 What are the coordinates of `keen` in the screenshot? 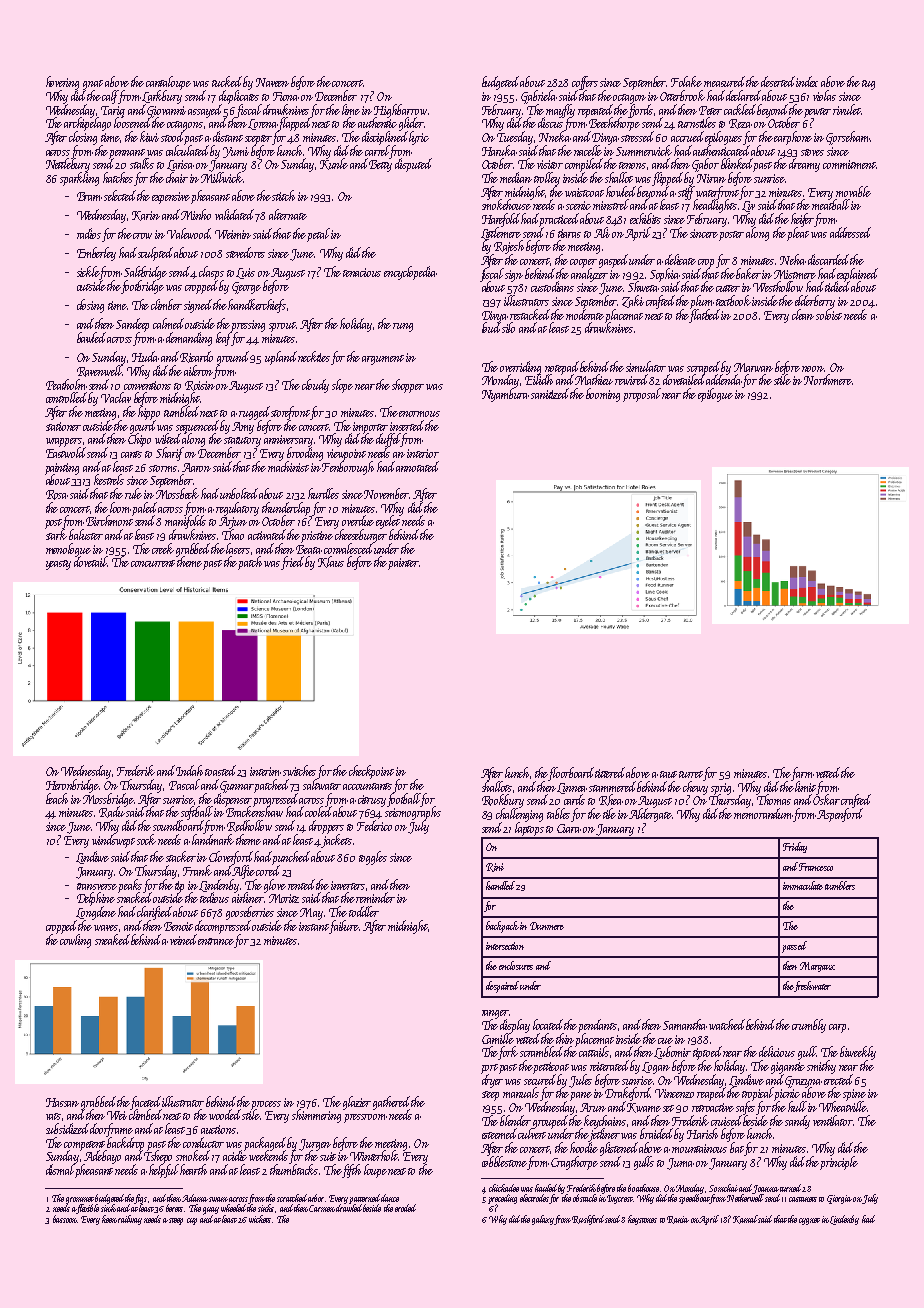 It's located at (109, 1219).
